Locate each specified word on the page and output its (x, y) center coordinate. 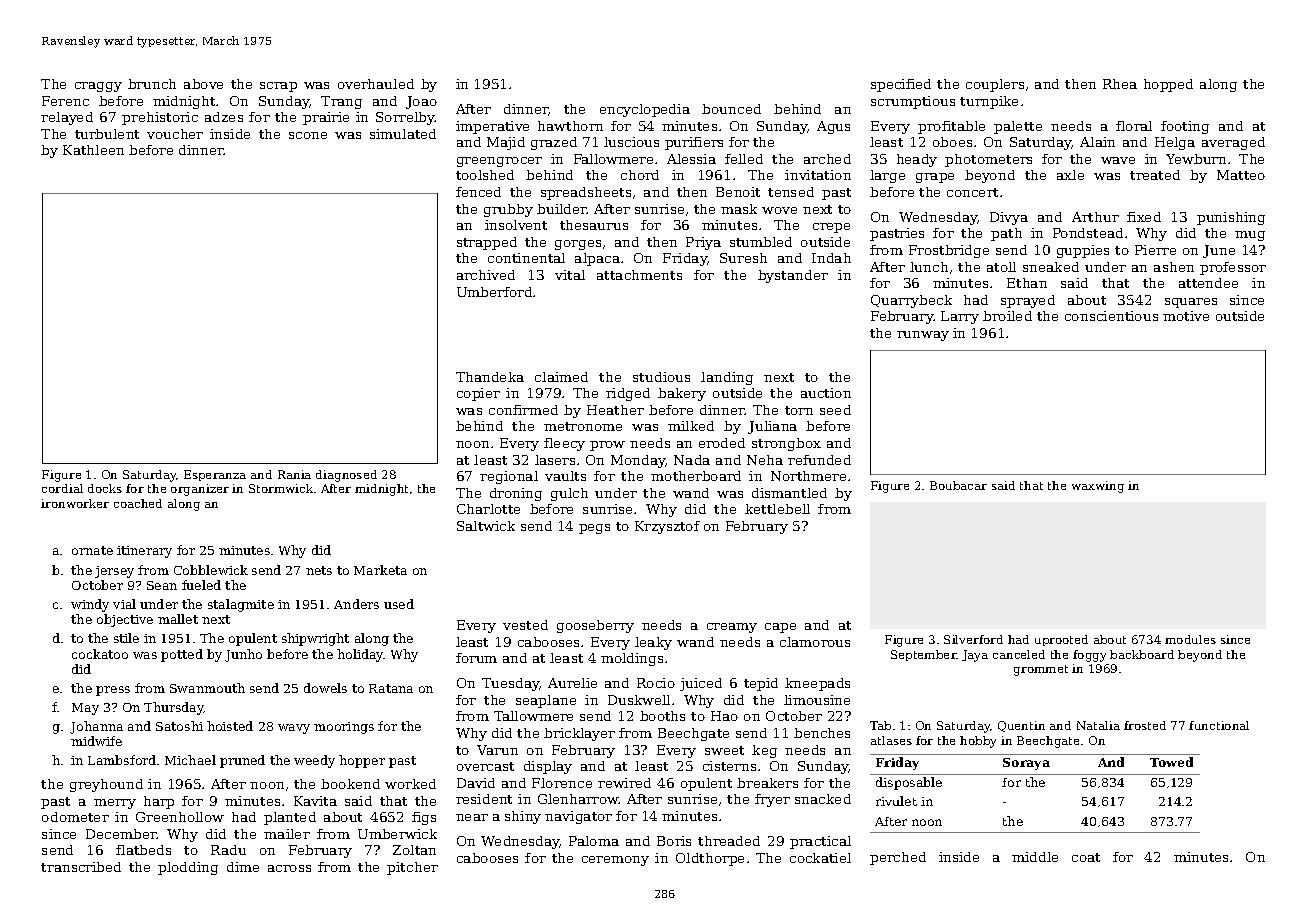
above (203, 84)
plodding (188, 868)
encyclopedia (645, 110)
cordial (62, 488)
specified (901, 85)
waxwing (1098, 487)
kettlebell (777, 509)
